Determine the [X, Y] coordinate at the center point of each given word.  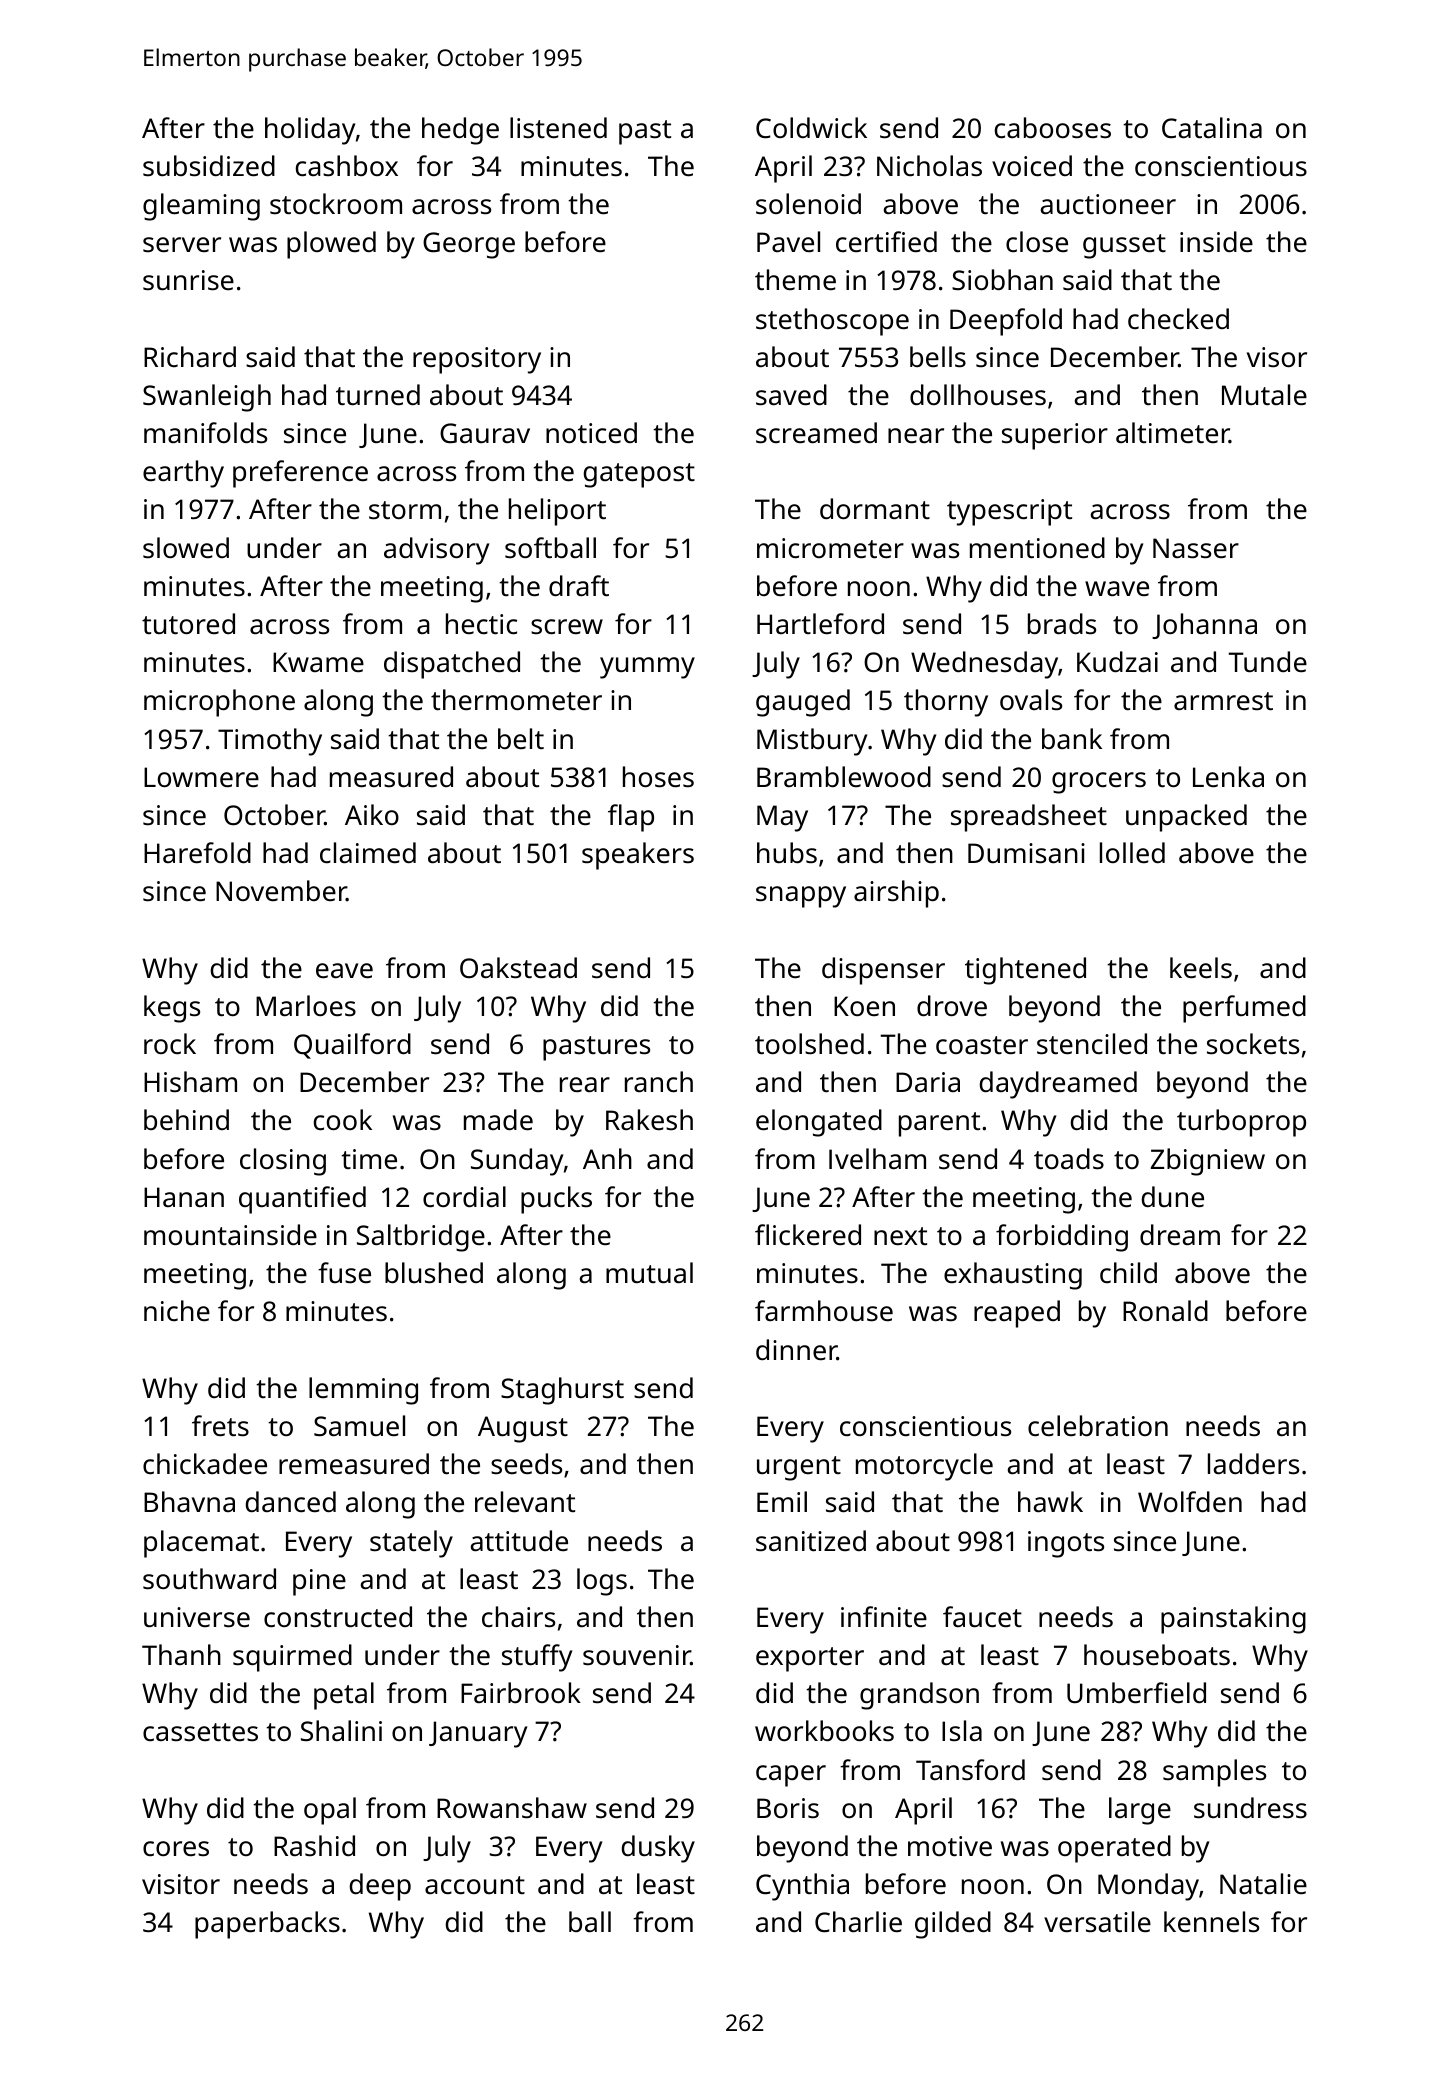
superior [1055, 436]
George [469, 245]
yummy [647, 668]
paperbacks [267, 1925]
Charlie [858, 1922]
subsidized [209, 166]
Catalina [1212, 128]
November [281, 890]
